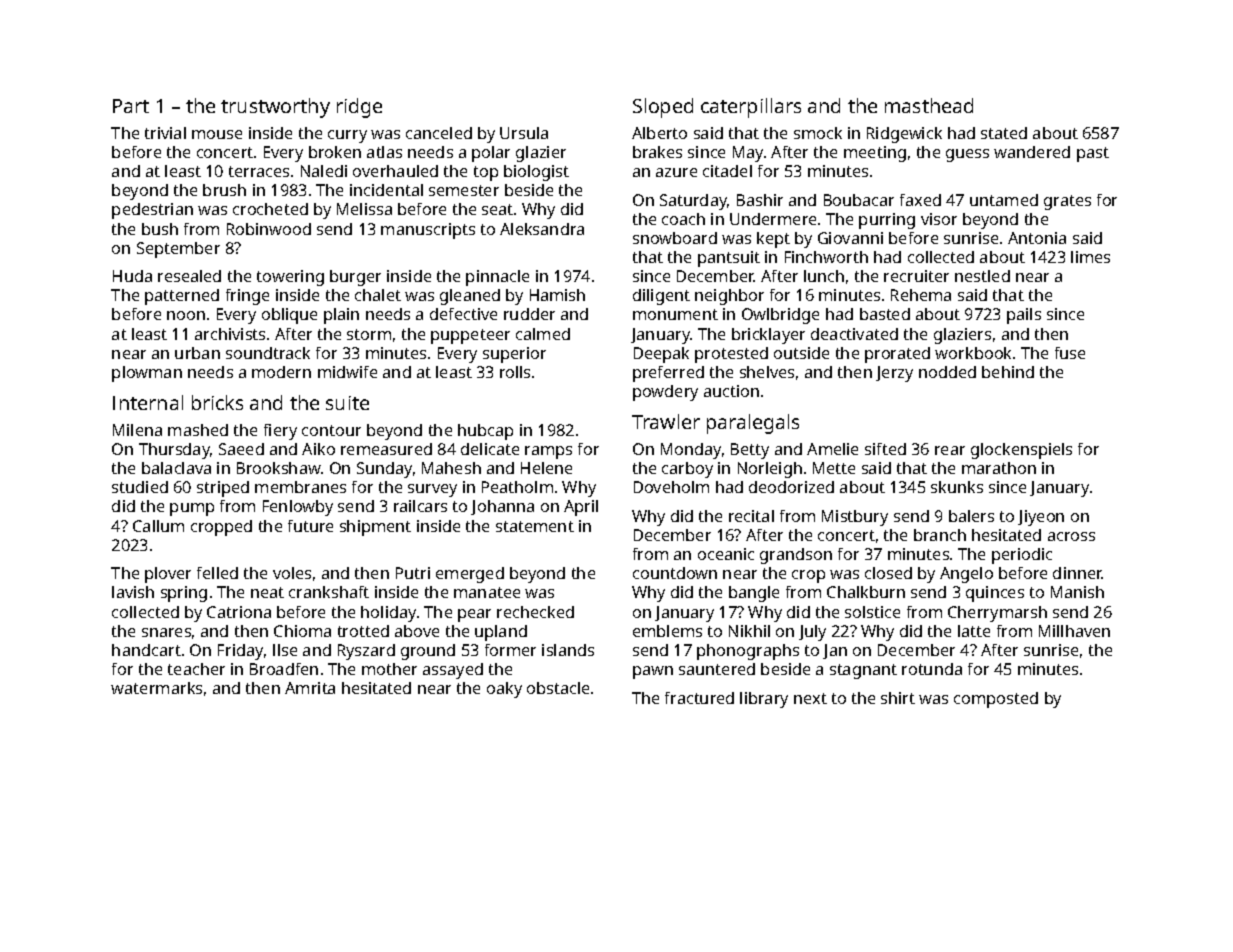 Image resolution: width=1233 pixels, height=952 pixels. What do you see at coordinates (675, 573) in the screenshot?
I see `countdown` at bounding box center [675, 573].
